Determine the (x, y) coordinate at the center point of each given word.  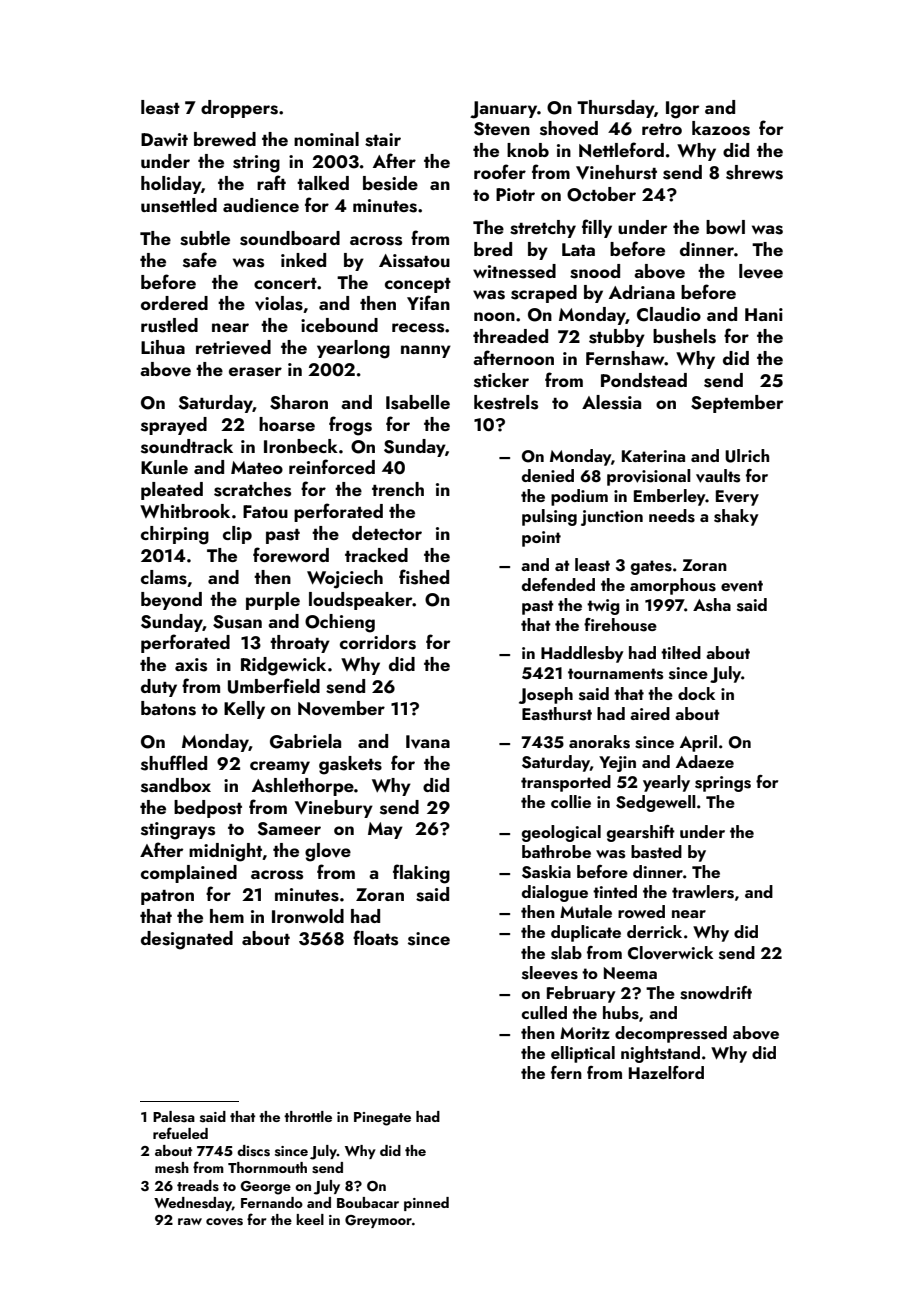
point (541, 539)
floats (375, 938)
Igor (682, 110)
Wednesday (193, 1204)
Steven (502, 129)
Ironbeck (301, 446)
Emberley (670, 497)
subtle (205, 238)
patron (167, 897)
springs (723, 784)
